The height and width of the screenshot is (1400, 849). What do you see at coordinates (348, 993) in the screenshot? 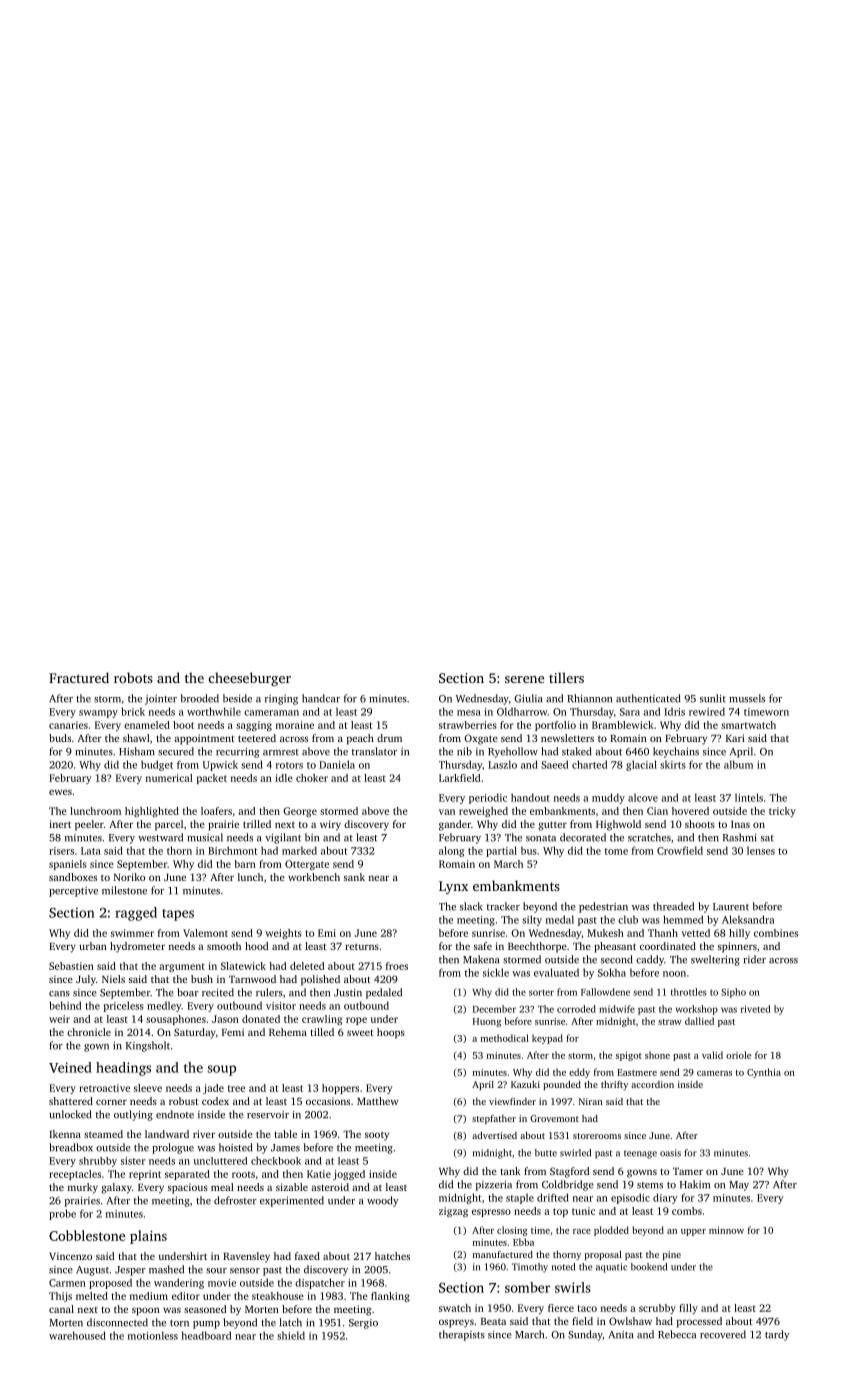
I see `Justin` at bounding box center [348, 993].
